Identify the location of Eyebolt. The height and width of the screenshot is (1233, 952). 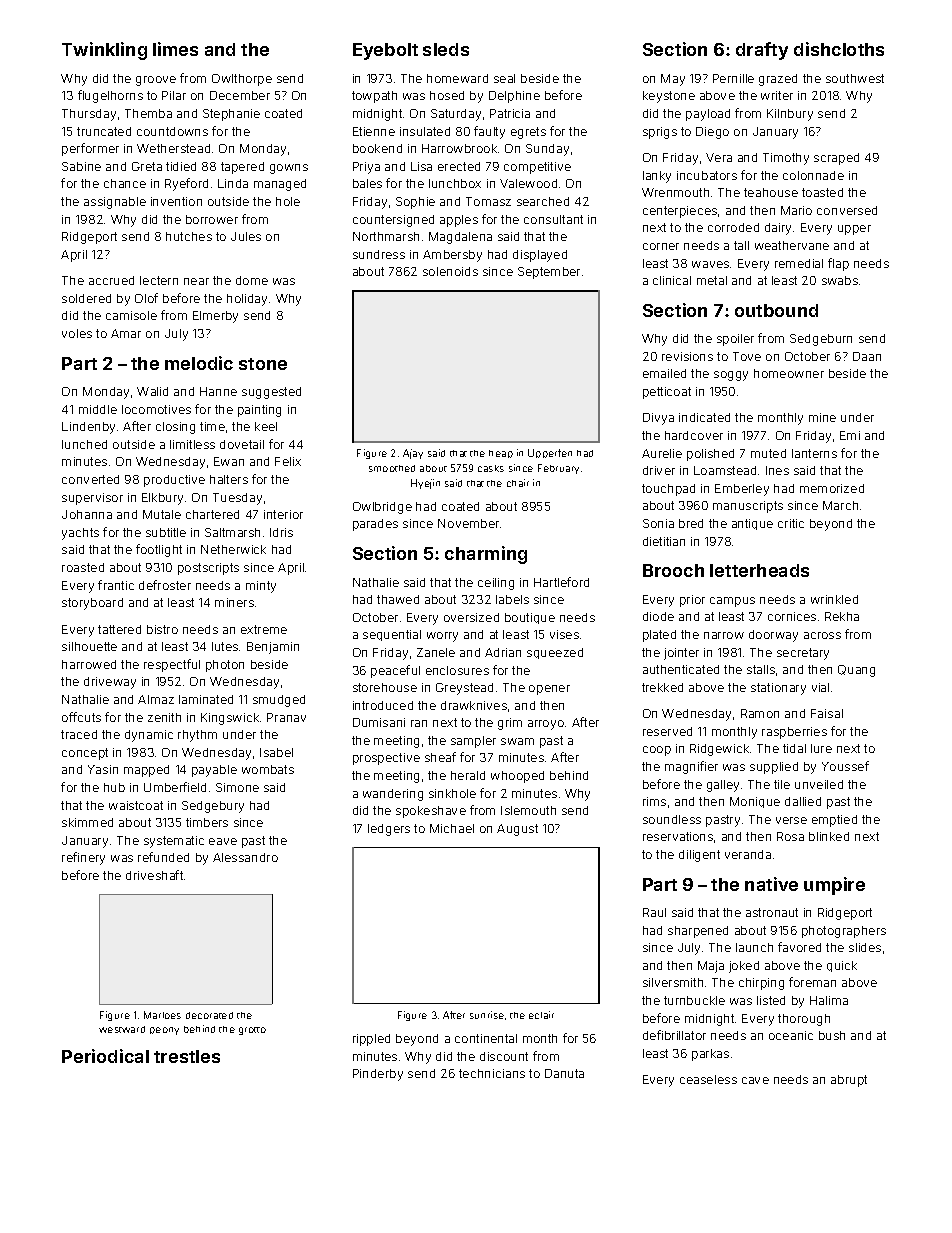
(385, 51).
